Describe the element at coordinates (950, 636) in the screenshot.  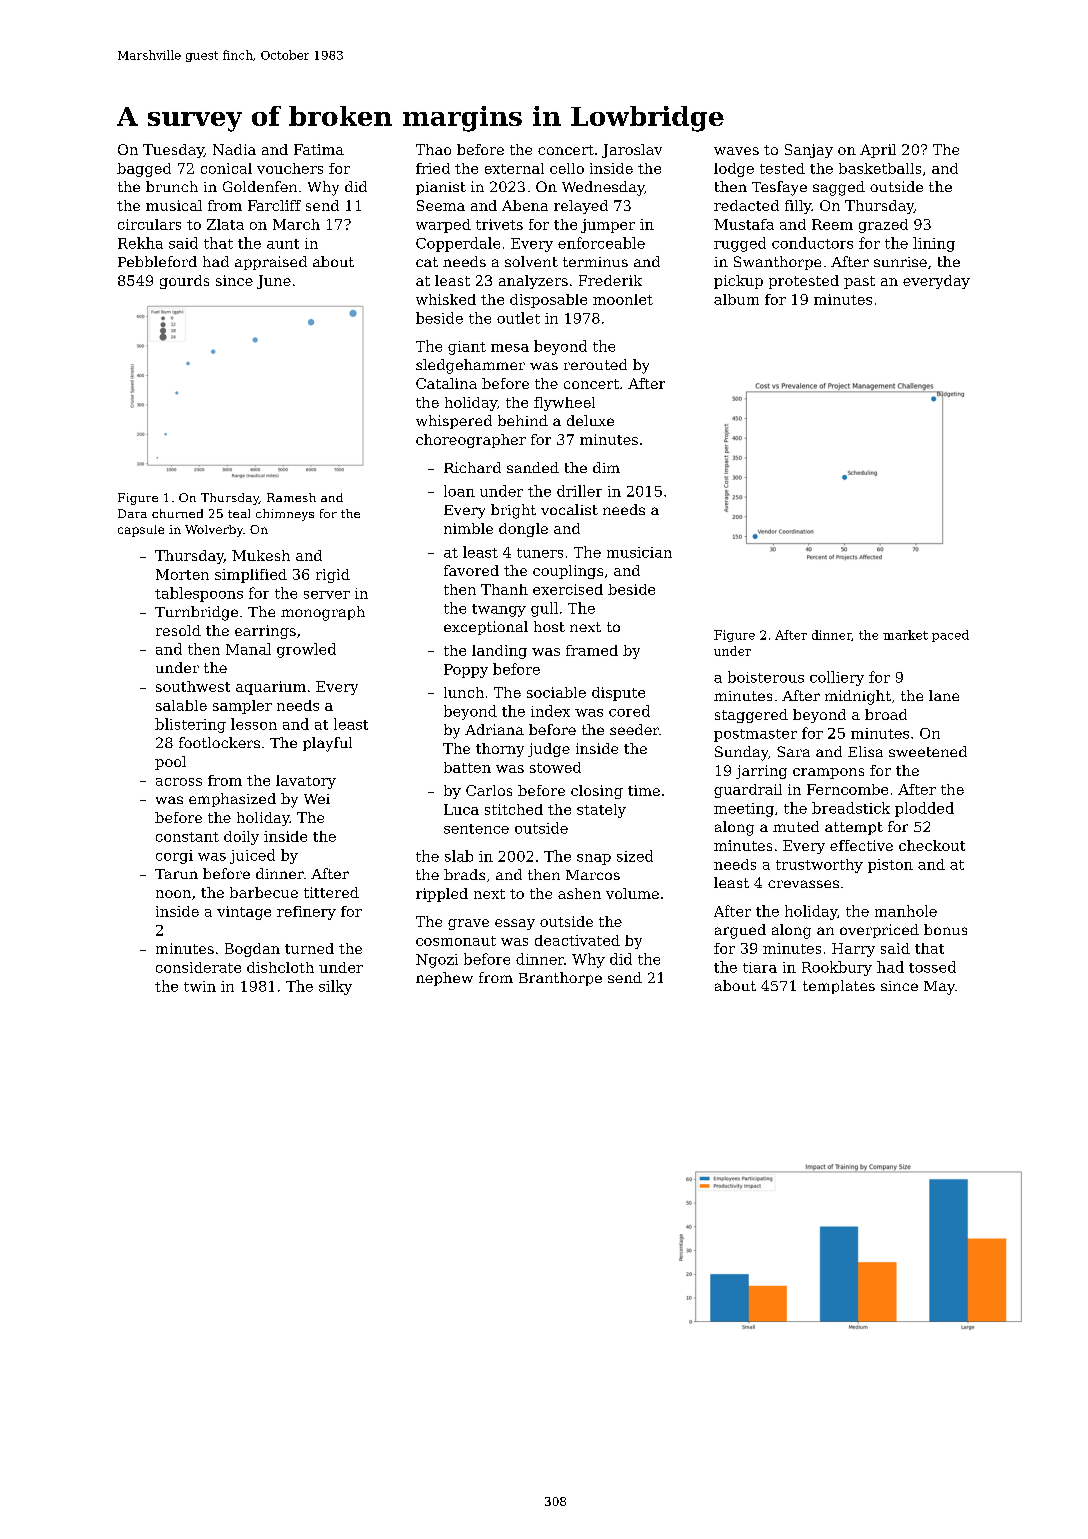
I see `paced` at that location.
